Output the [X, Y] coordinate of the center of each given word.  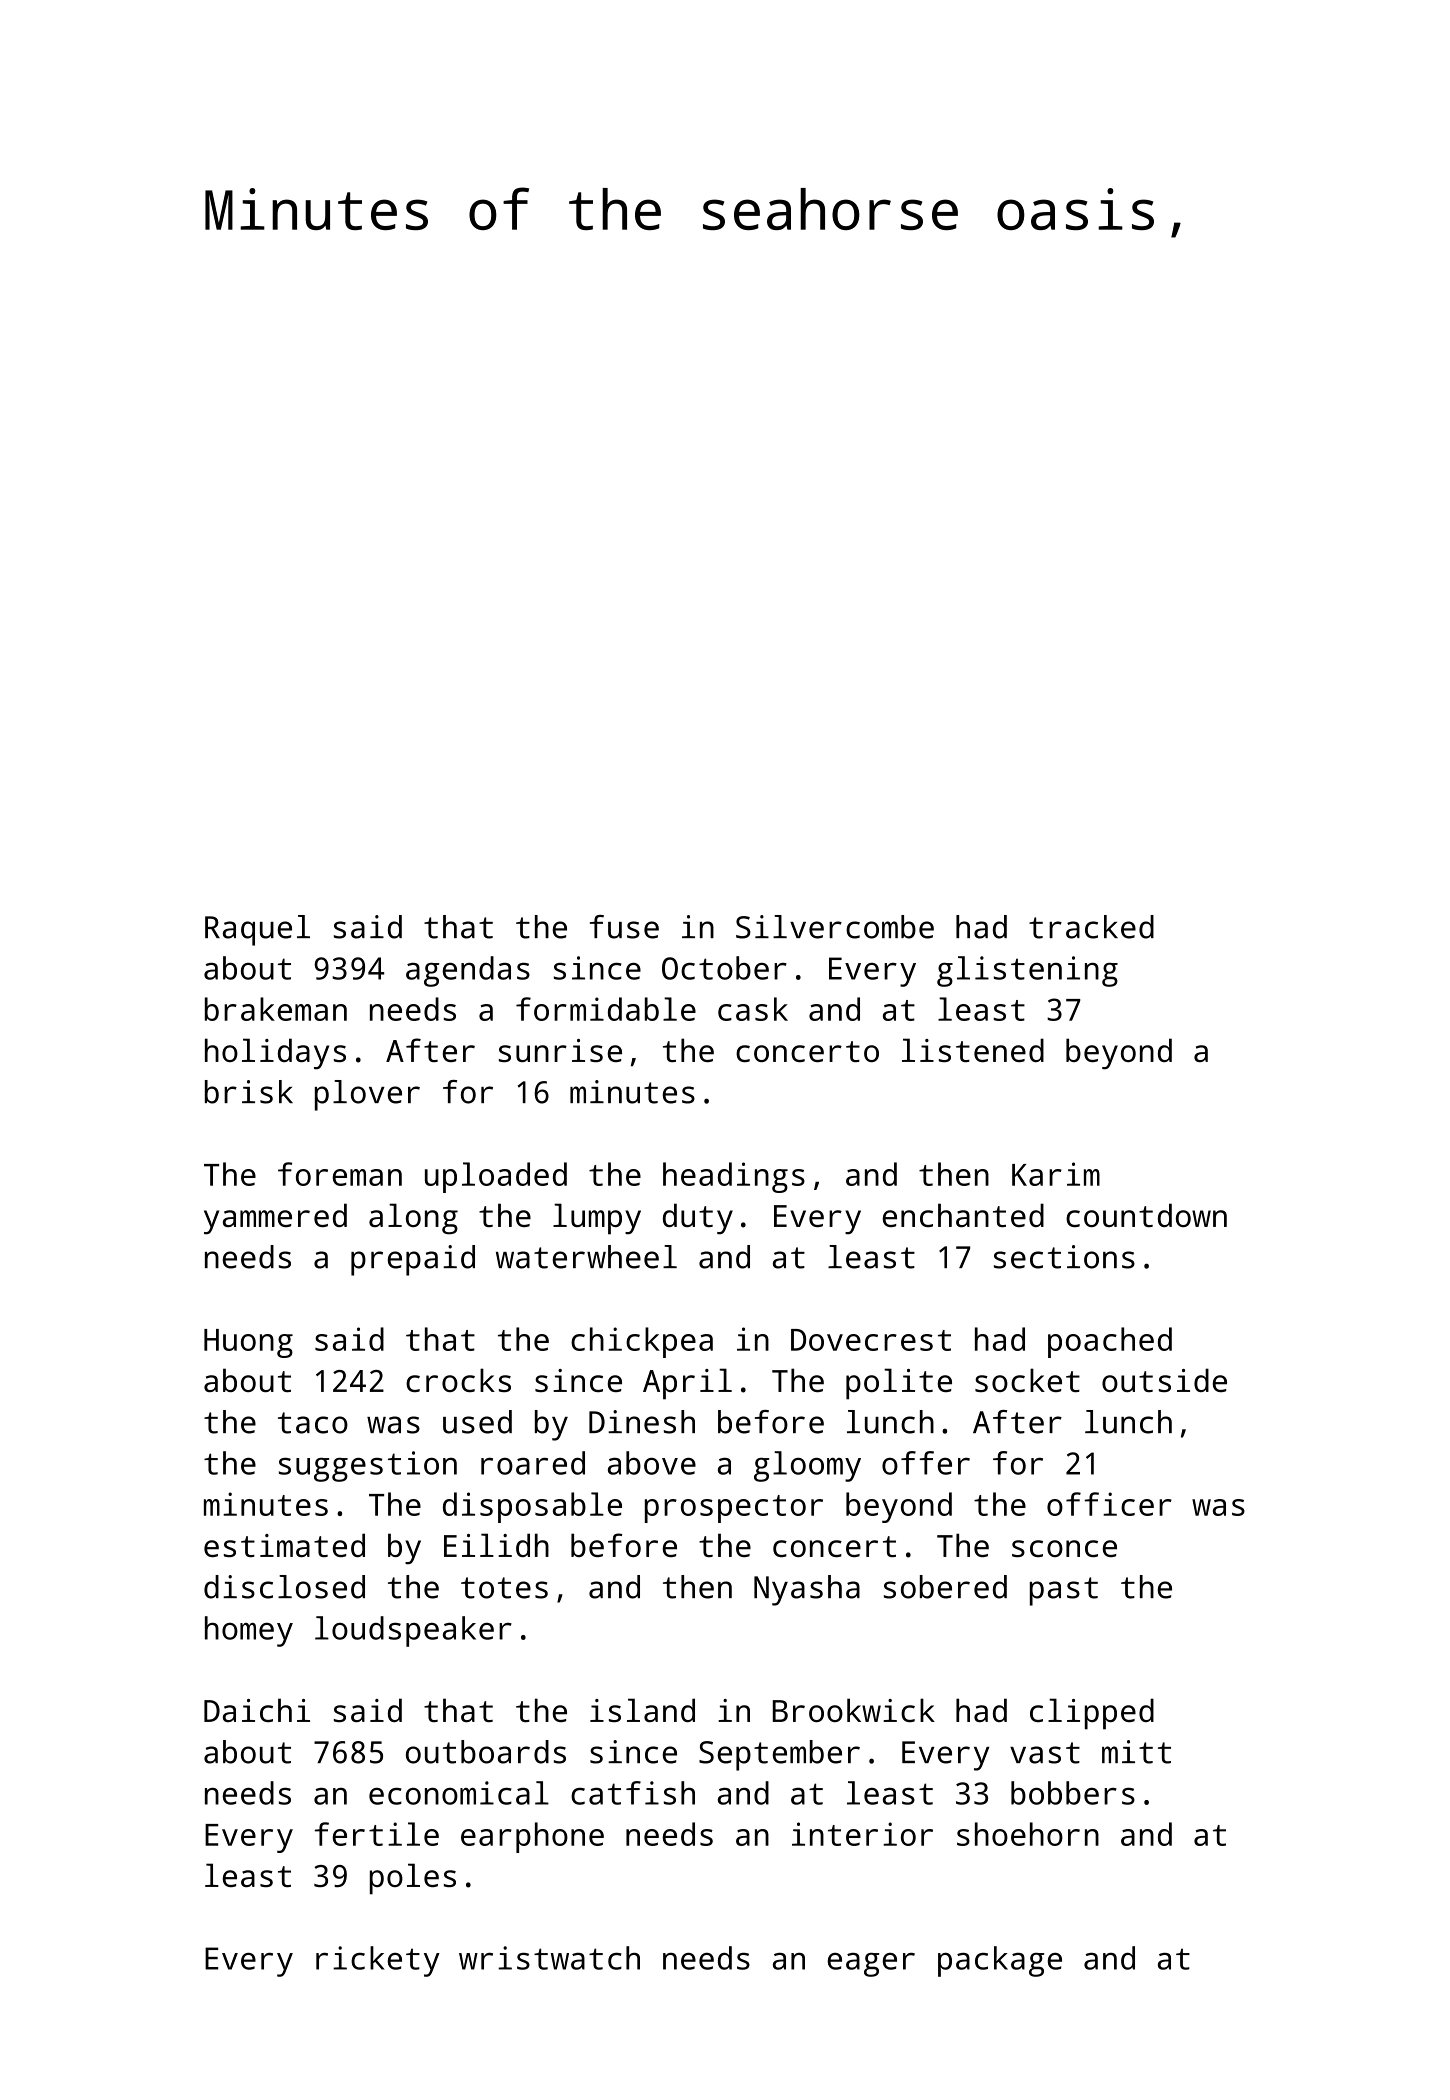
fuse [624, 927]
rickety [378, 1961]
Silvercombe [835, 927]
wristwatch [549, 1958]
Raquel [257, 930]
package [1000, 1961]
